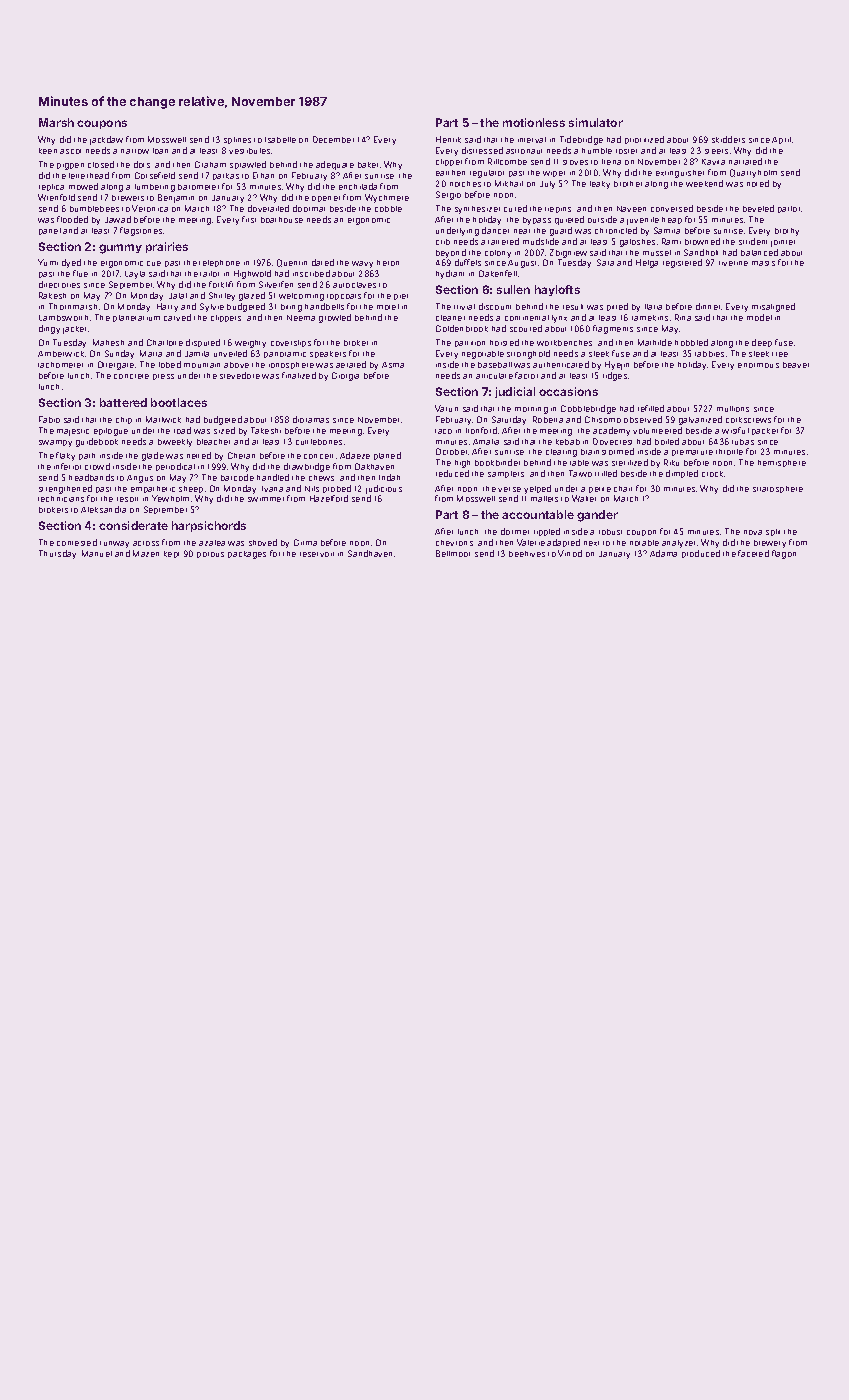 This screenshot has height=1400, width=849. What do you see at coordinates (317, 554) in the screenshot?
I see `reservoir` at bounding box center [317, 554].
